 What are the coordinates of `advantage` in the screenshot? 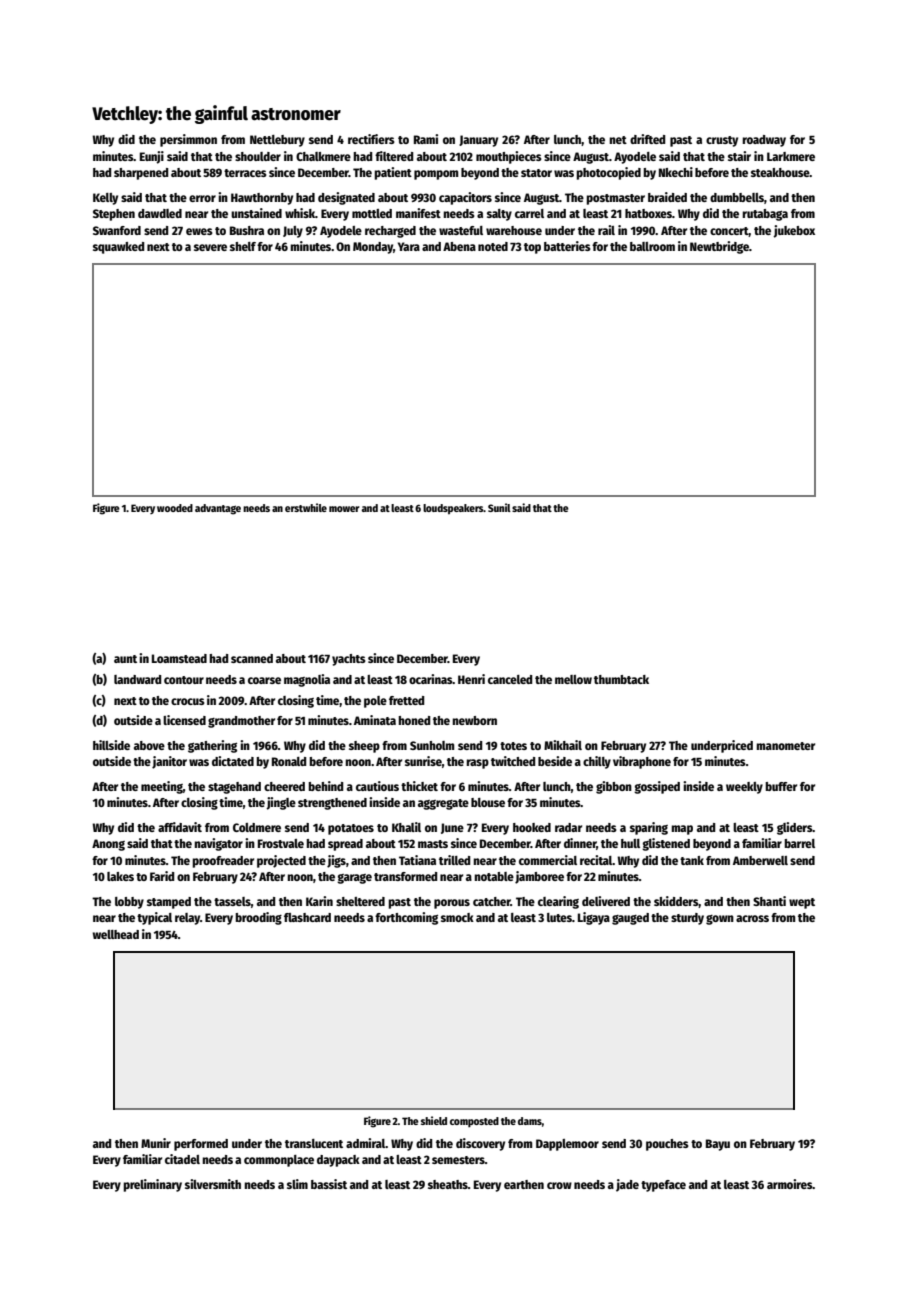 It's located at (218, 509).
